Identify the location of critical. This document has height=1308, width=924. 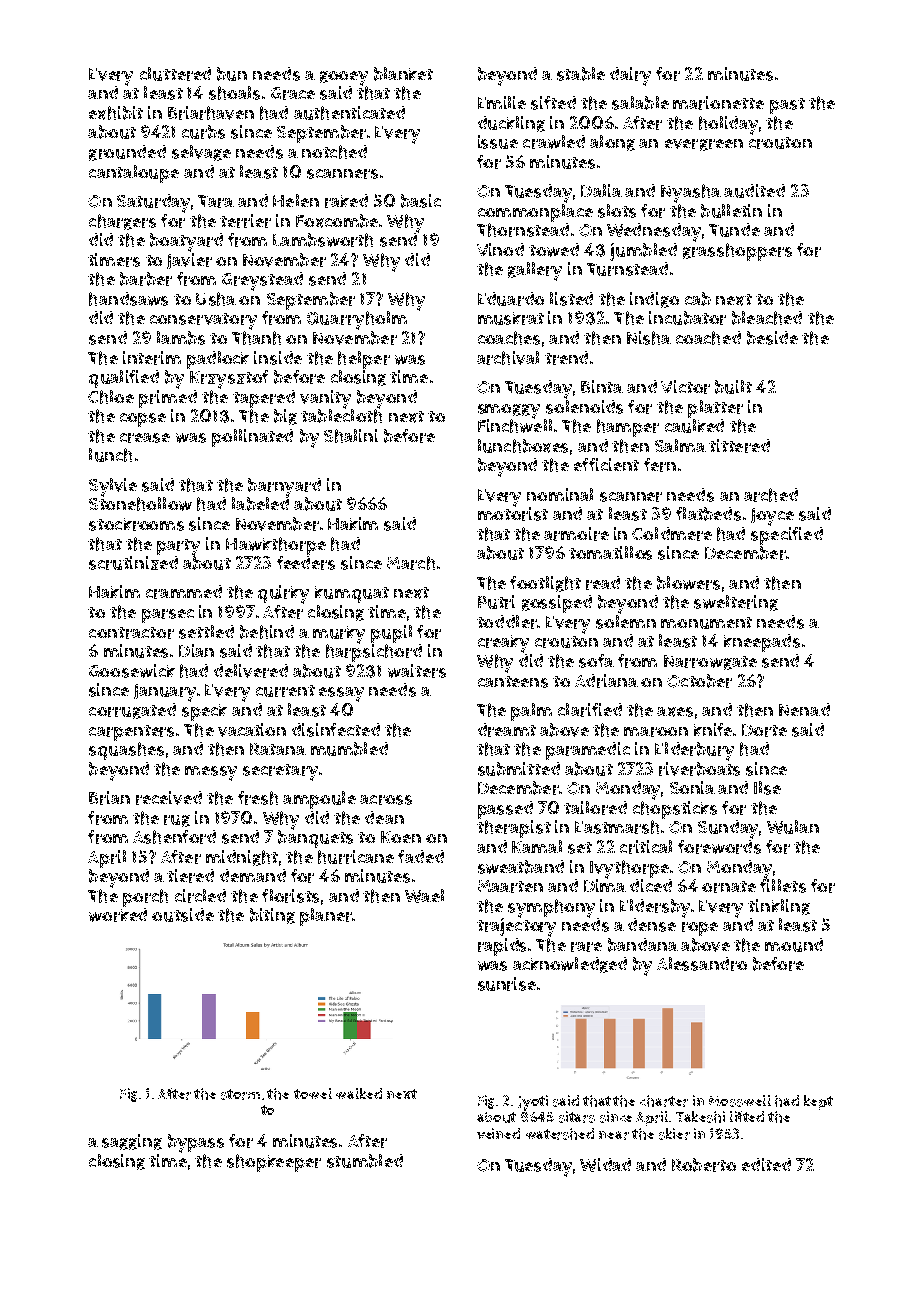
(646, 847).
